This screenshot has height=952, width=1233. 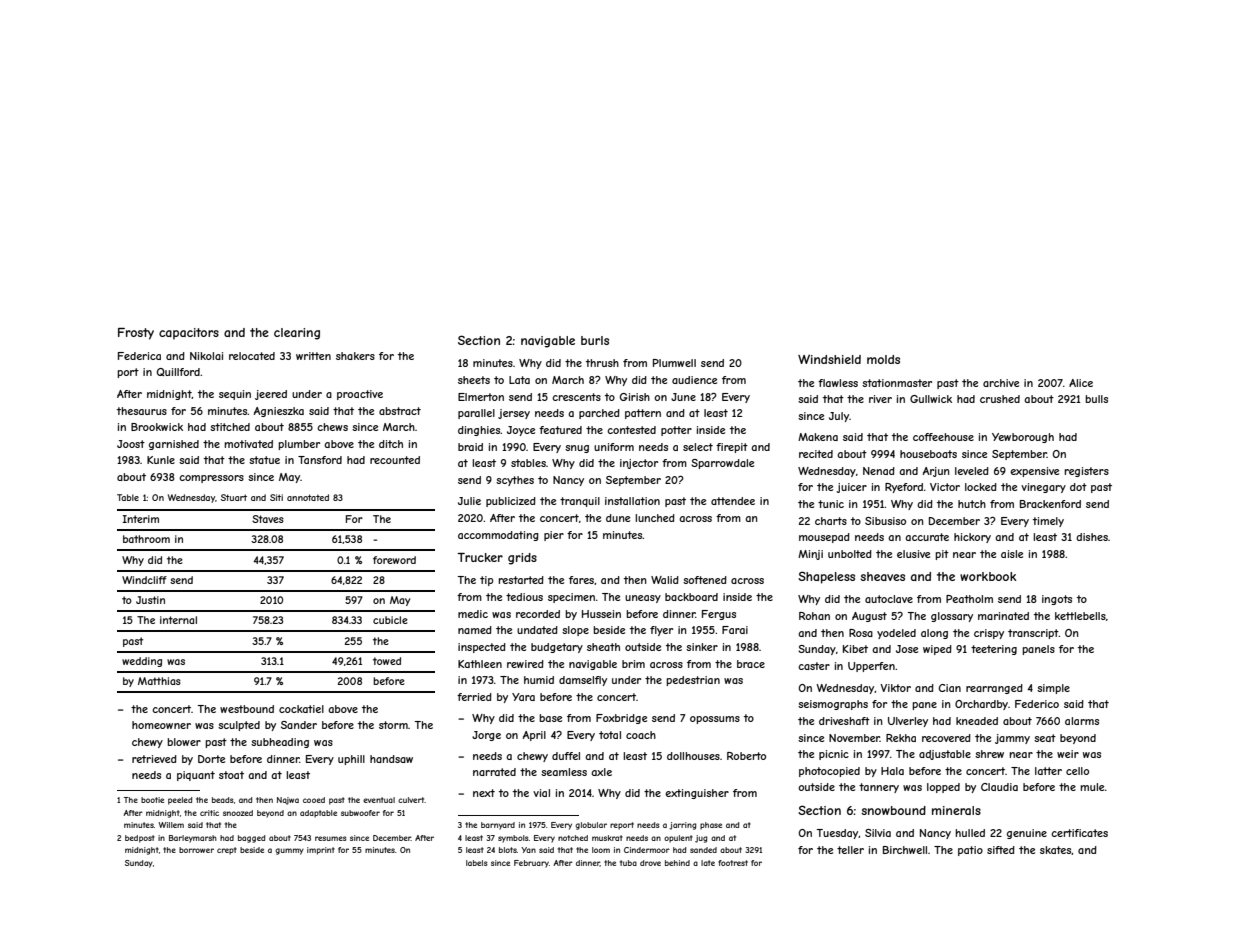 I want to click on Shapeless, so click(x=826, y=577).
